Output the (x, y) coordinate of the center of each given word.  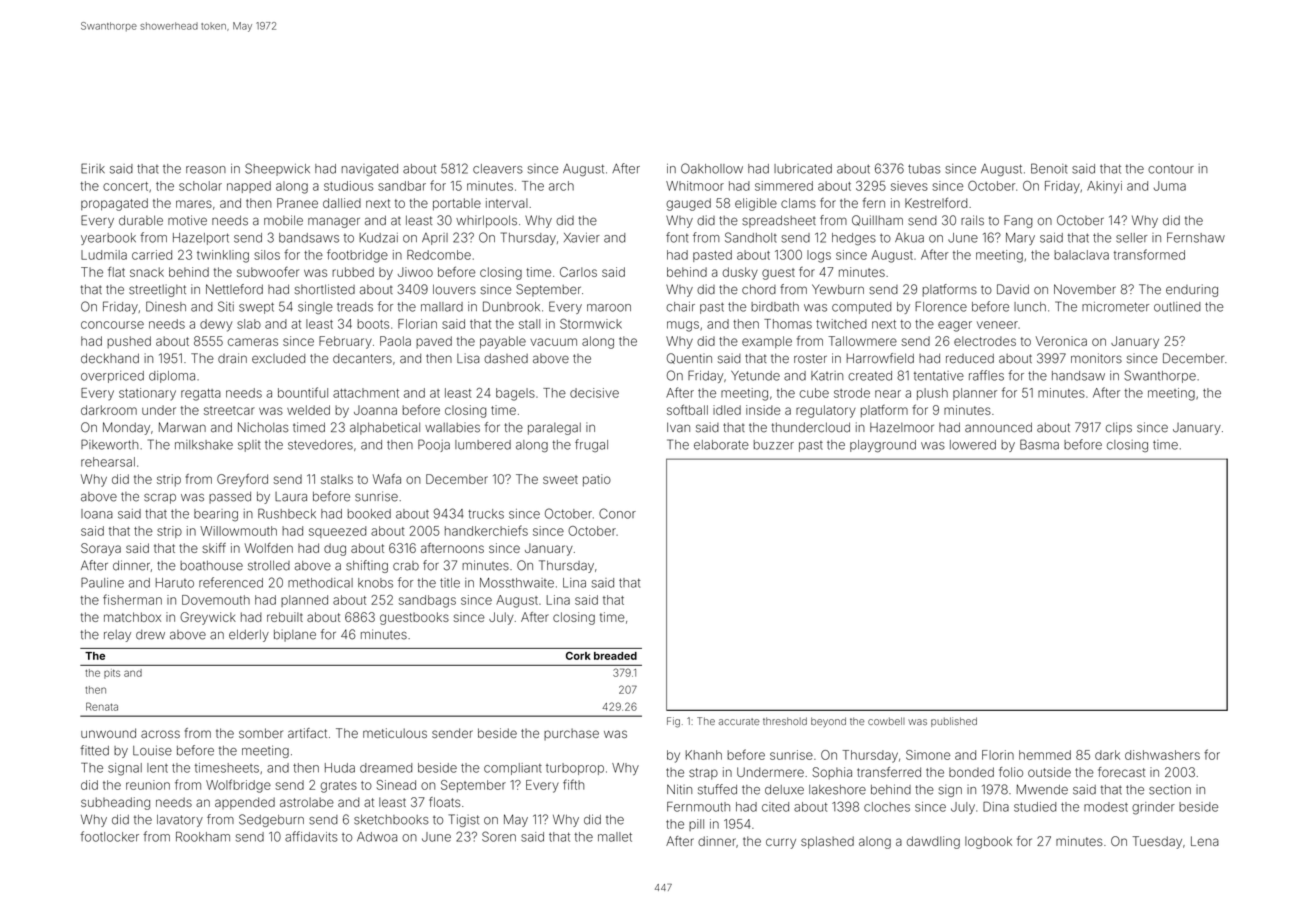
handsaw (1078, 376)
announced (998, 427)
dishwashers (1162, 755)
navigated (370, 170)
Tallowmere (862, 341)
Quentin (689, 358)
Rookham (203, 837)
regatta (201, 395)
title (450, 583)
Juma (1170, 186)
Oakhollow (712, 168)
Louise (152, 750)
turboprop (575, 769)
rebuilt (285, 617)
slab (249, 324)
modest (1106, 807)
